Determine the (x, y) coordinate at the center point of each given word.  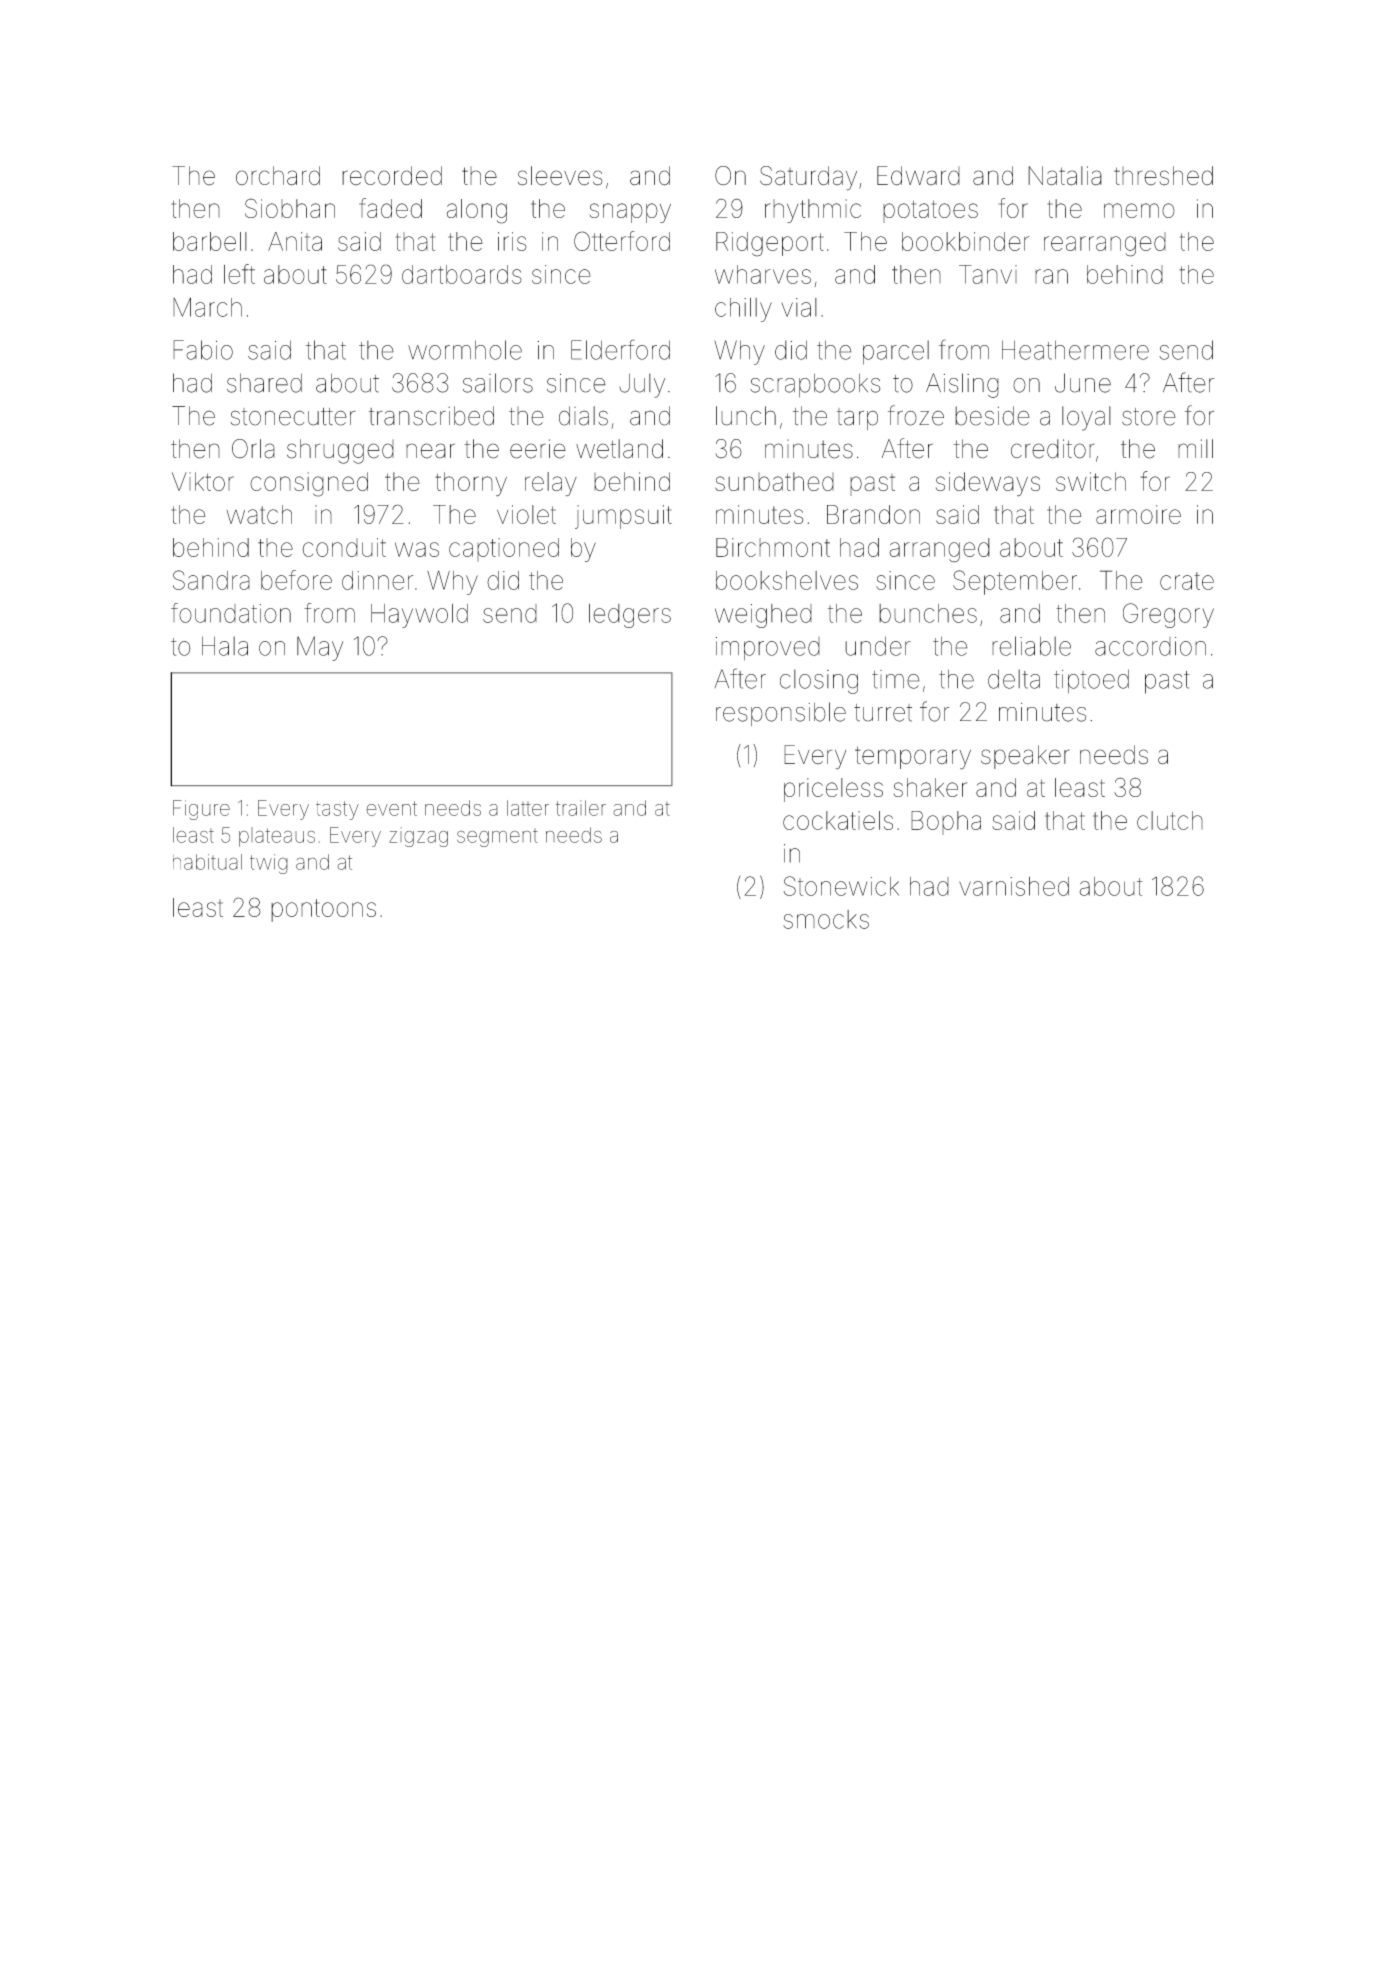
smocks (826, 919)
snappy (630, 213)
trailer (581, 808)
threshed (1163, 176)
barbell (210, 241)
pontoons (323, 910)
